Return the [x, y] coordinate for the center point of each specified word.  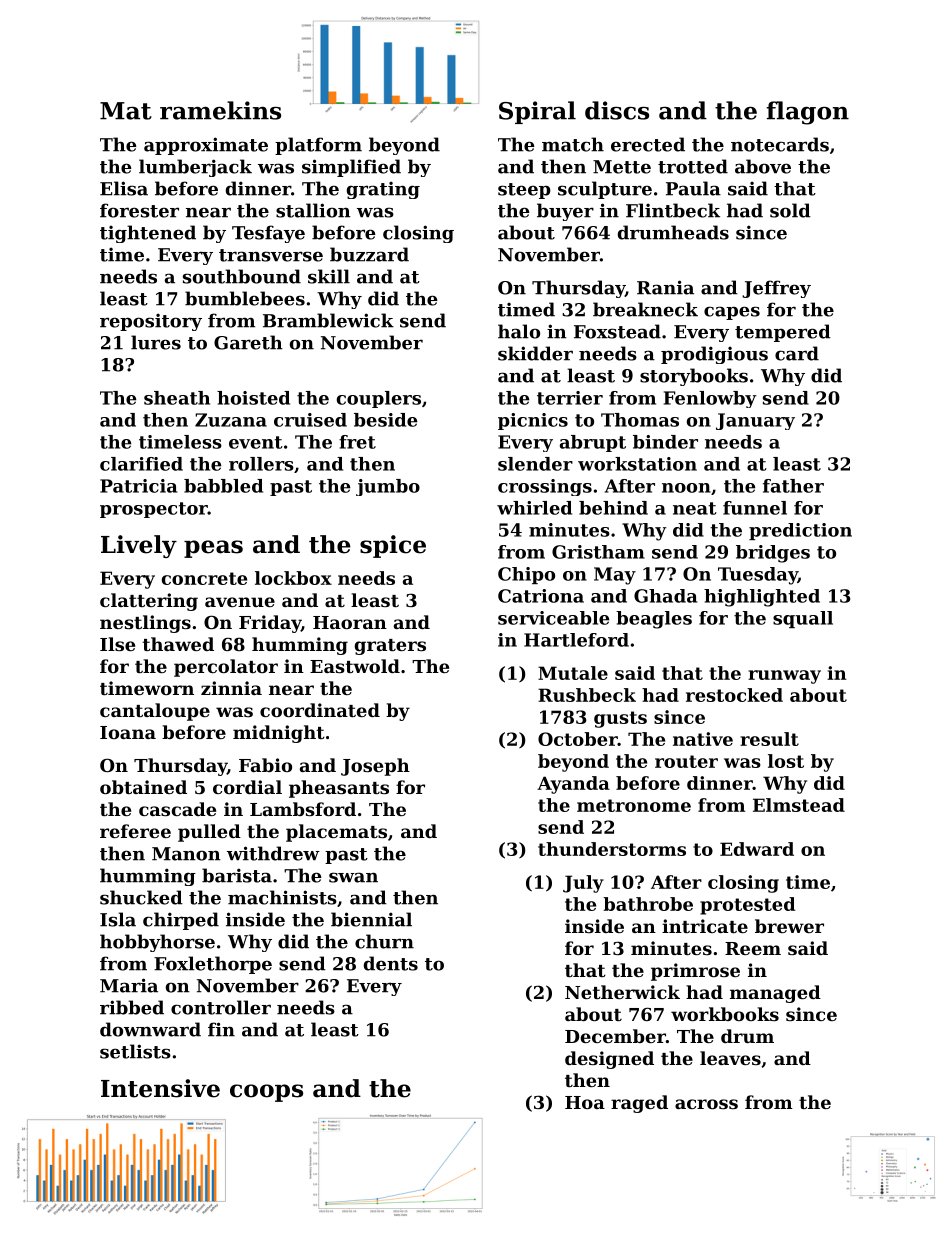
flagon [807, 113]
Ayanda [573, 785]
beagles [654, 620]
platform [318, 146]
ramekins [220, 110]
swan [353, 877]
